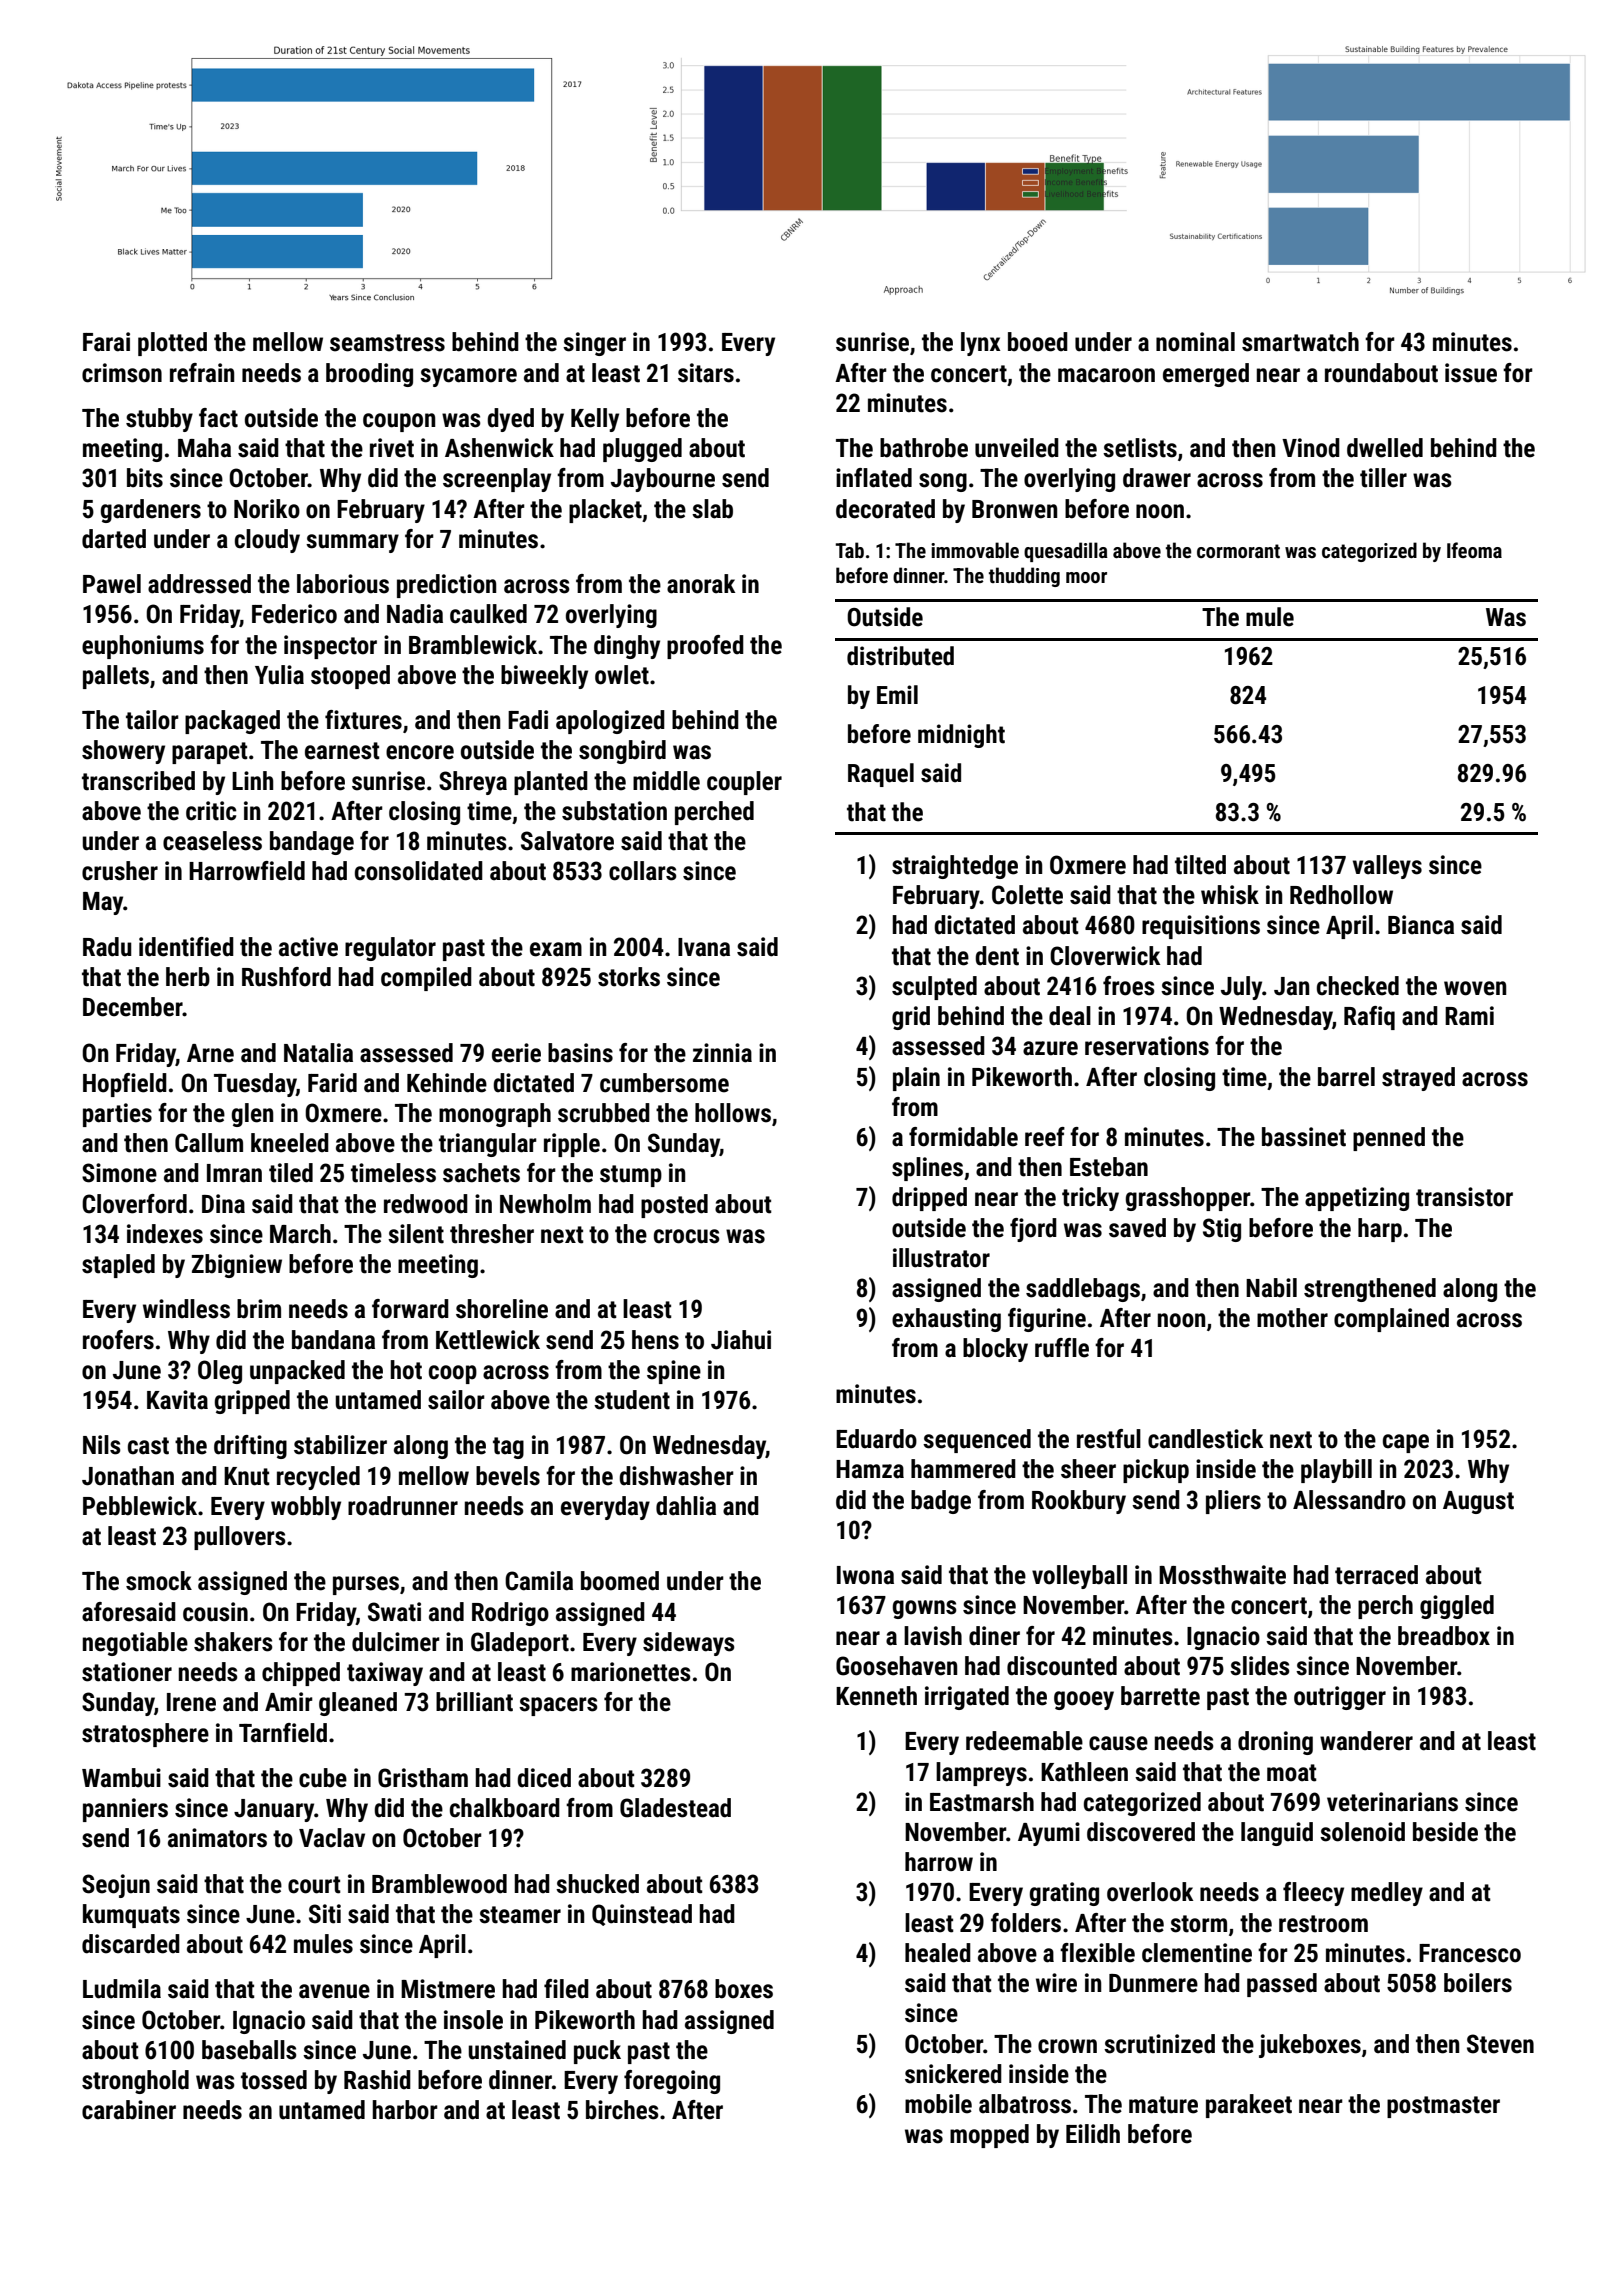  I want to click on Stig, so click(1222, 1230).
